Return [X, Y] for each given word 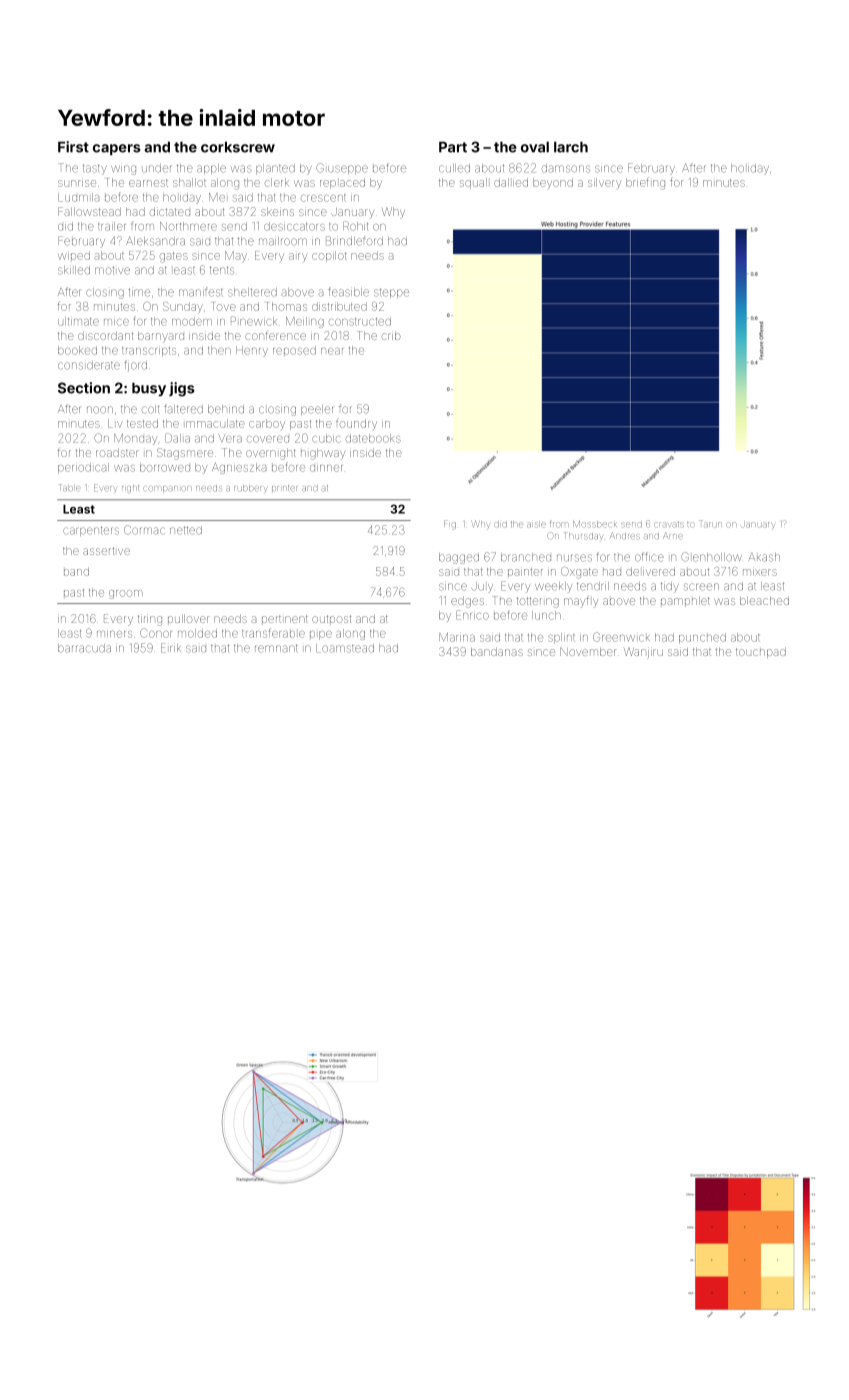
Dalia [177, 438]
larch [571, 147]
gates [174, 257]
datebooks [373, 438]
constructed [360, 321]
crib [391, 336]
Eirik [171, 648]
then [219, 350]
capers [117, 149]
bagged [459, 558]
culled [454, 168]
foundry [356, 424]
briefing [645, 183]
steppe [391, 293]
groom [126, 594]
